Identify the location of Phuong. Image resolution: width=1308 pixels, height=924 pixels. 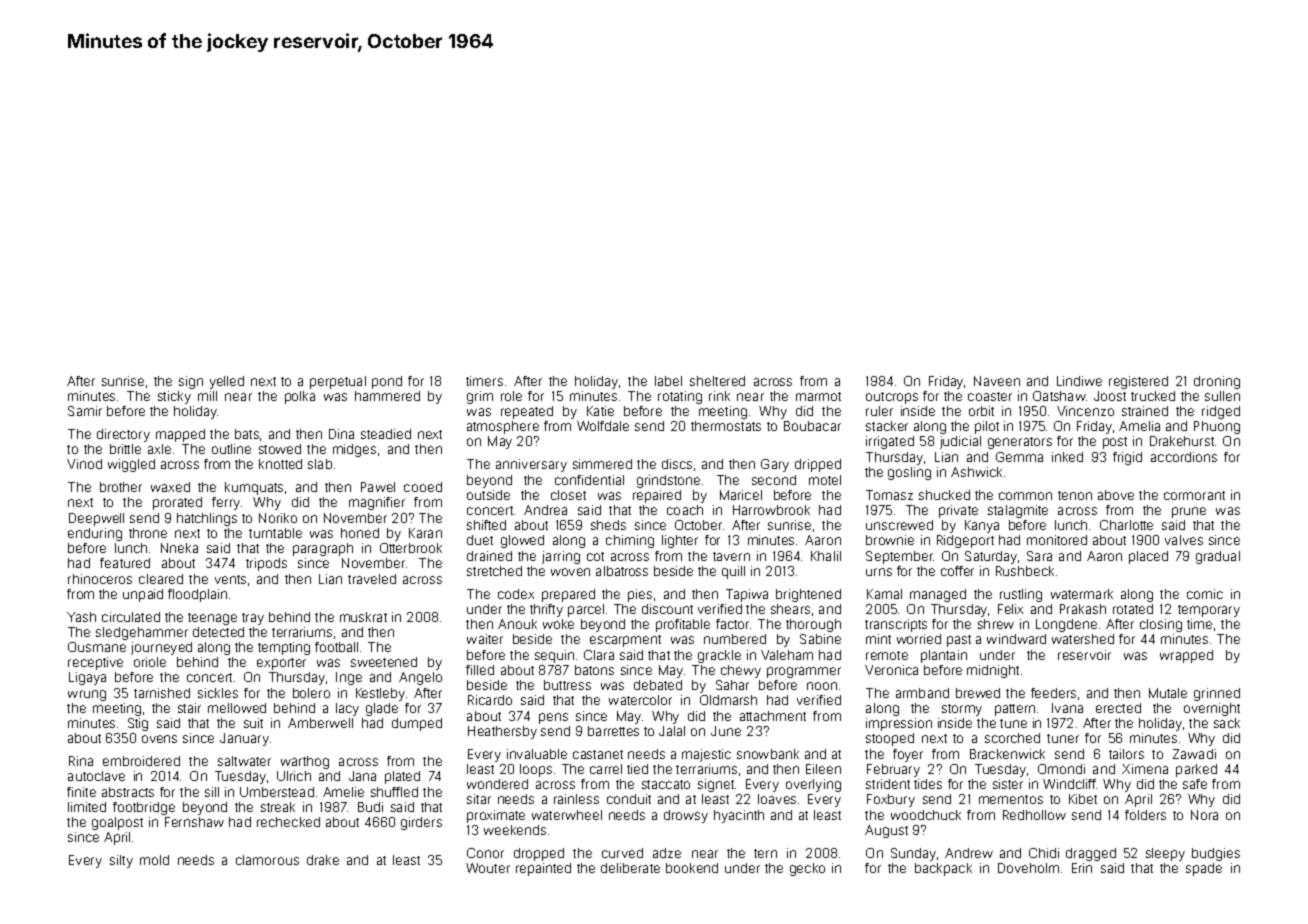
(1217, 427).
